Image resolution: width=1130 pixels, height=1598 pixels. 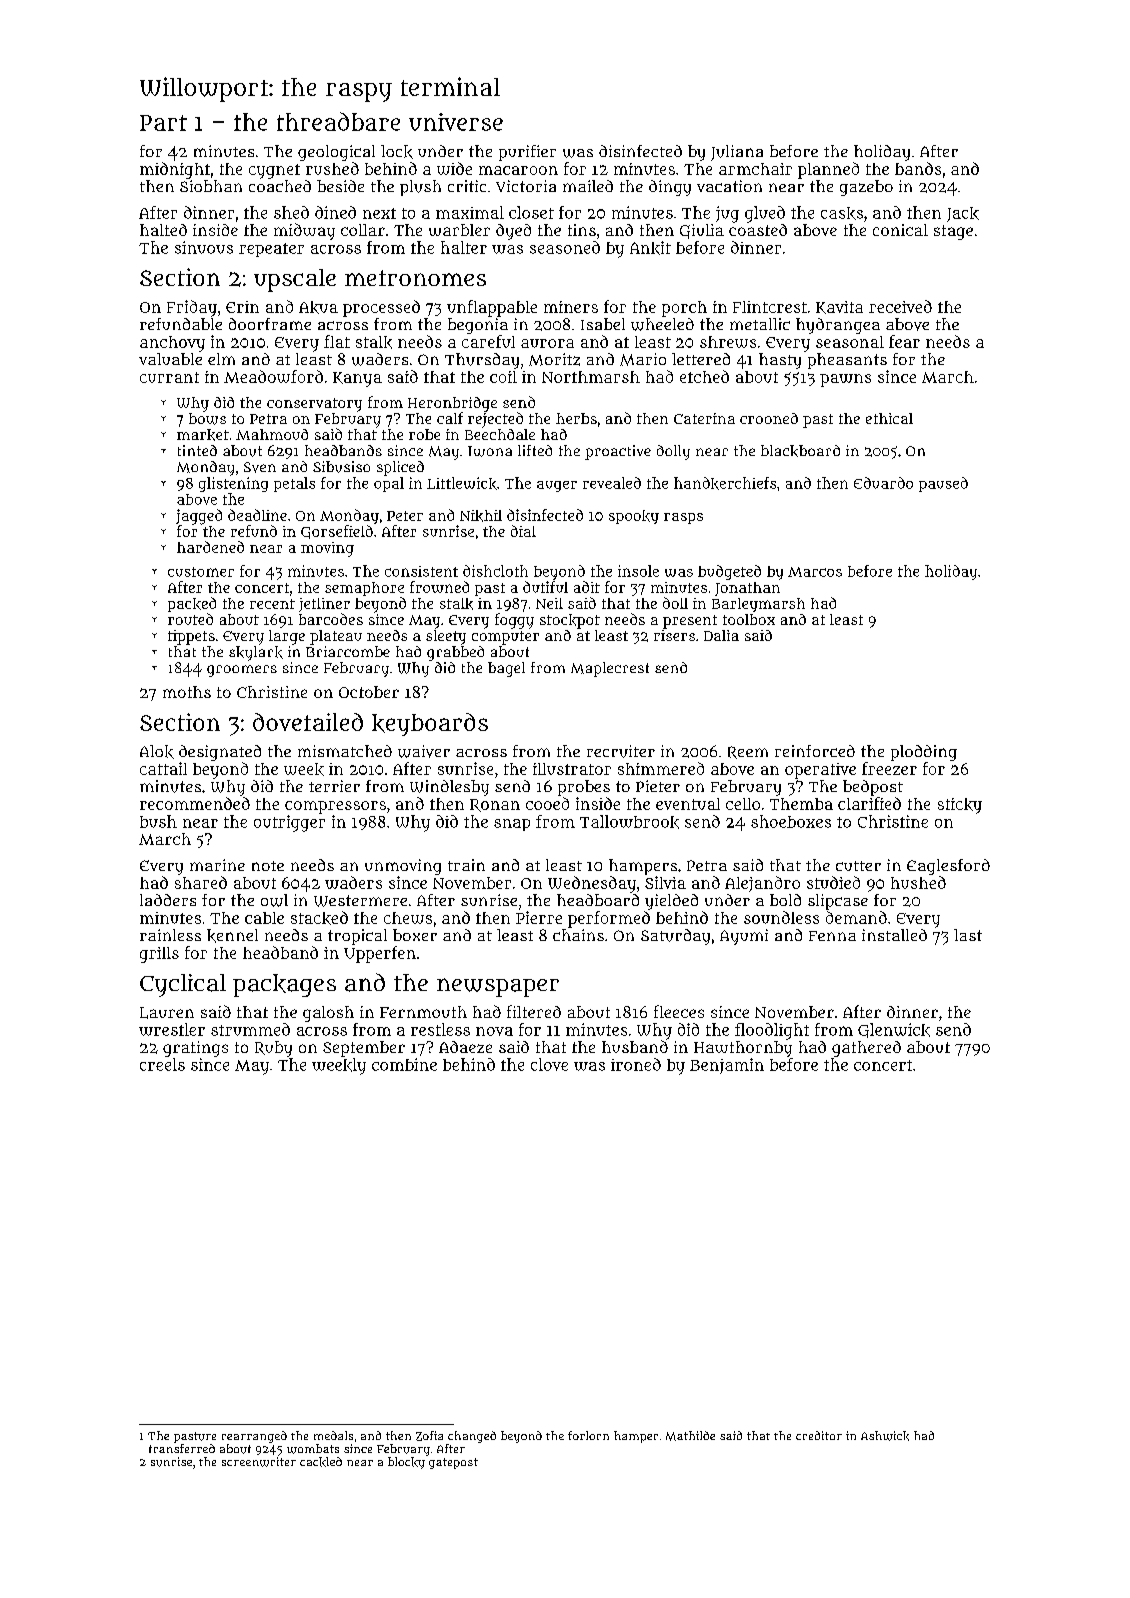 I want to click on coasted, so click(x=758, y=230).
